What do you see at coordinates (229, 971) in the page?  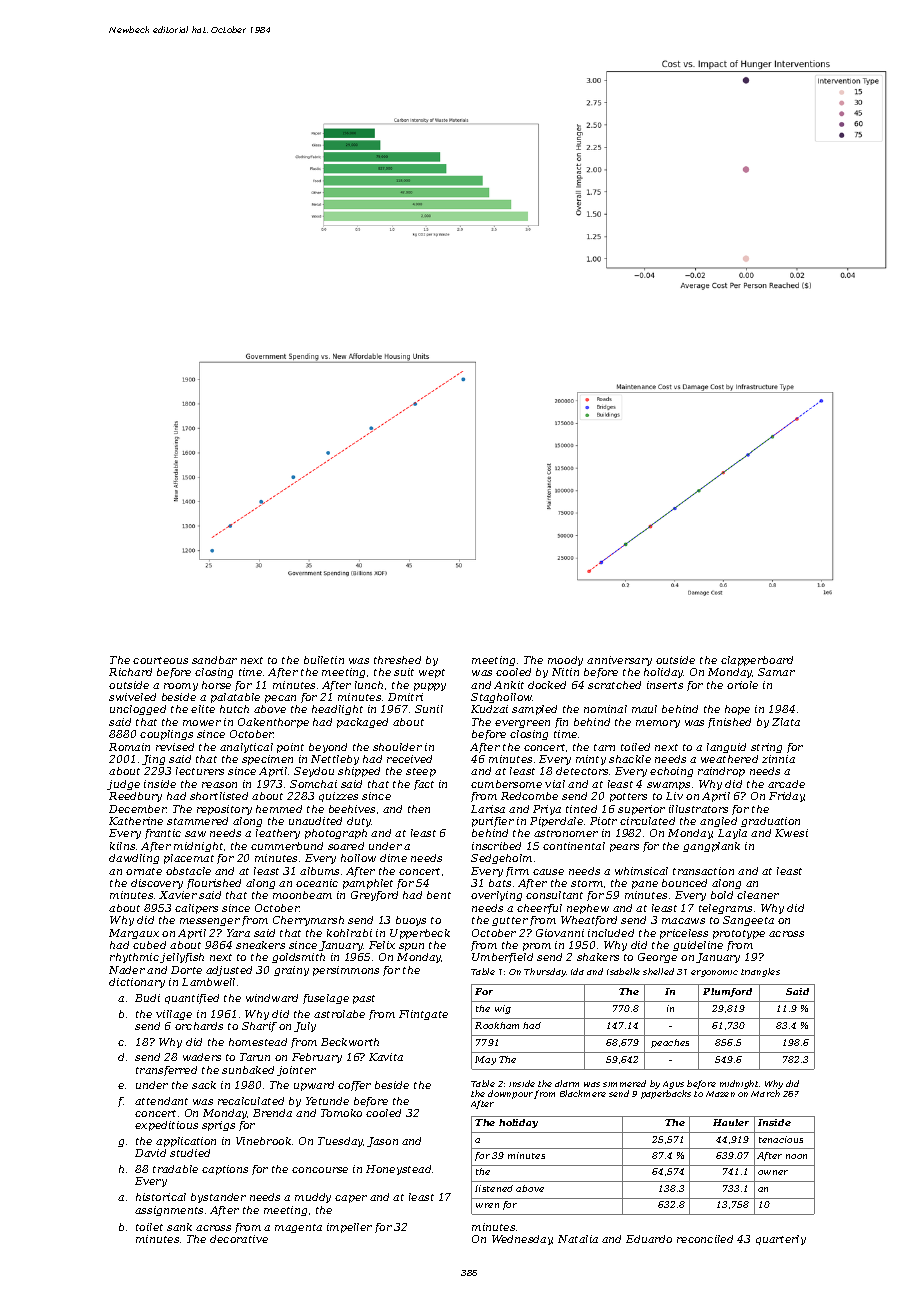 I see `adjusted` at bounding box center [229, 971].
